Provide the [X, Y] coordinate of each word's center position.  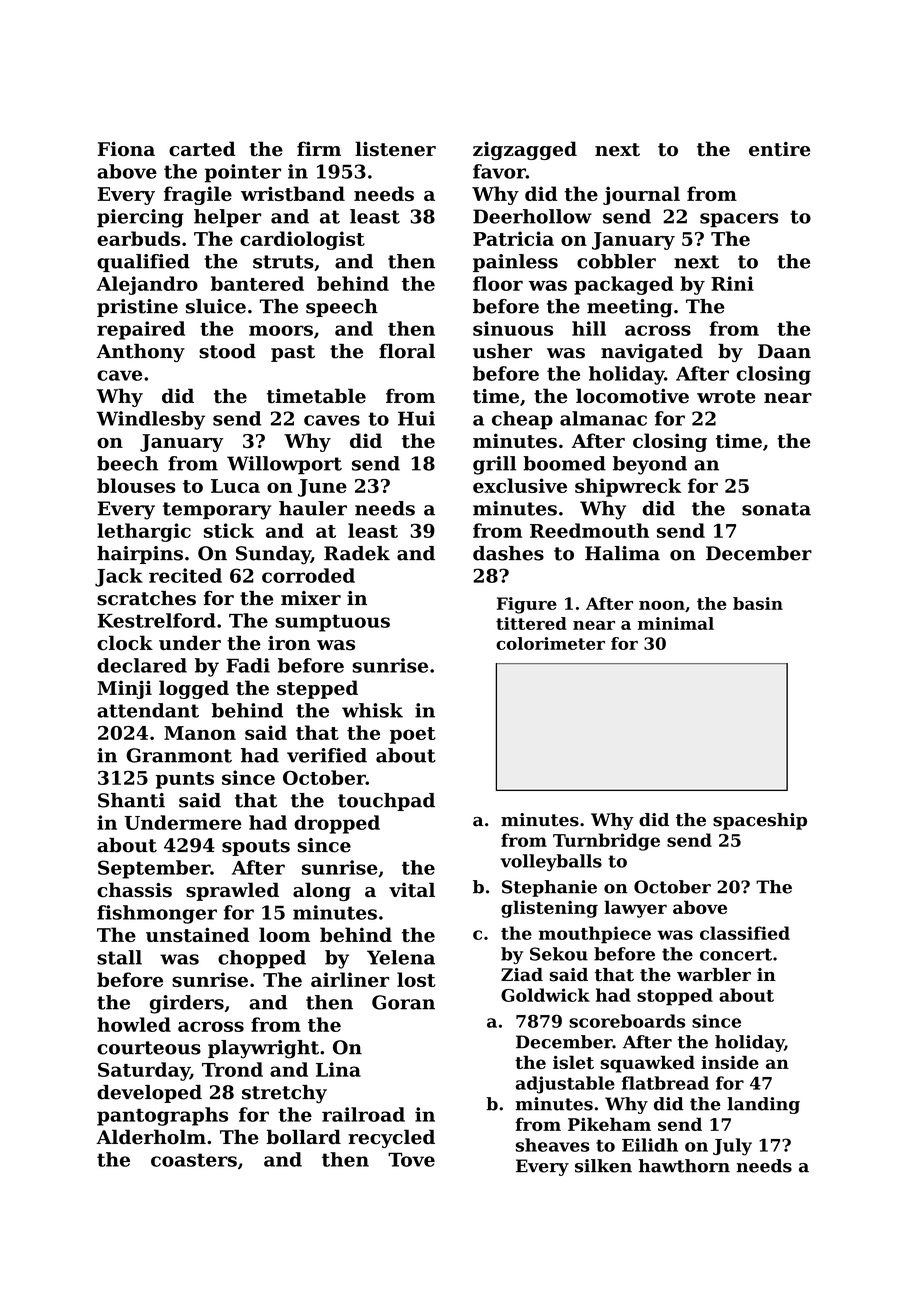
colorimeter [550, 643]
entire [780, 149]
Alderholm [151, 1137]
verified [327, 755]
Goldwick [545, 995]
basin [758, 603]
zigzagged [525, 150]
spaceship [760, 821]
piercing [140, 218]
